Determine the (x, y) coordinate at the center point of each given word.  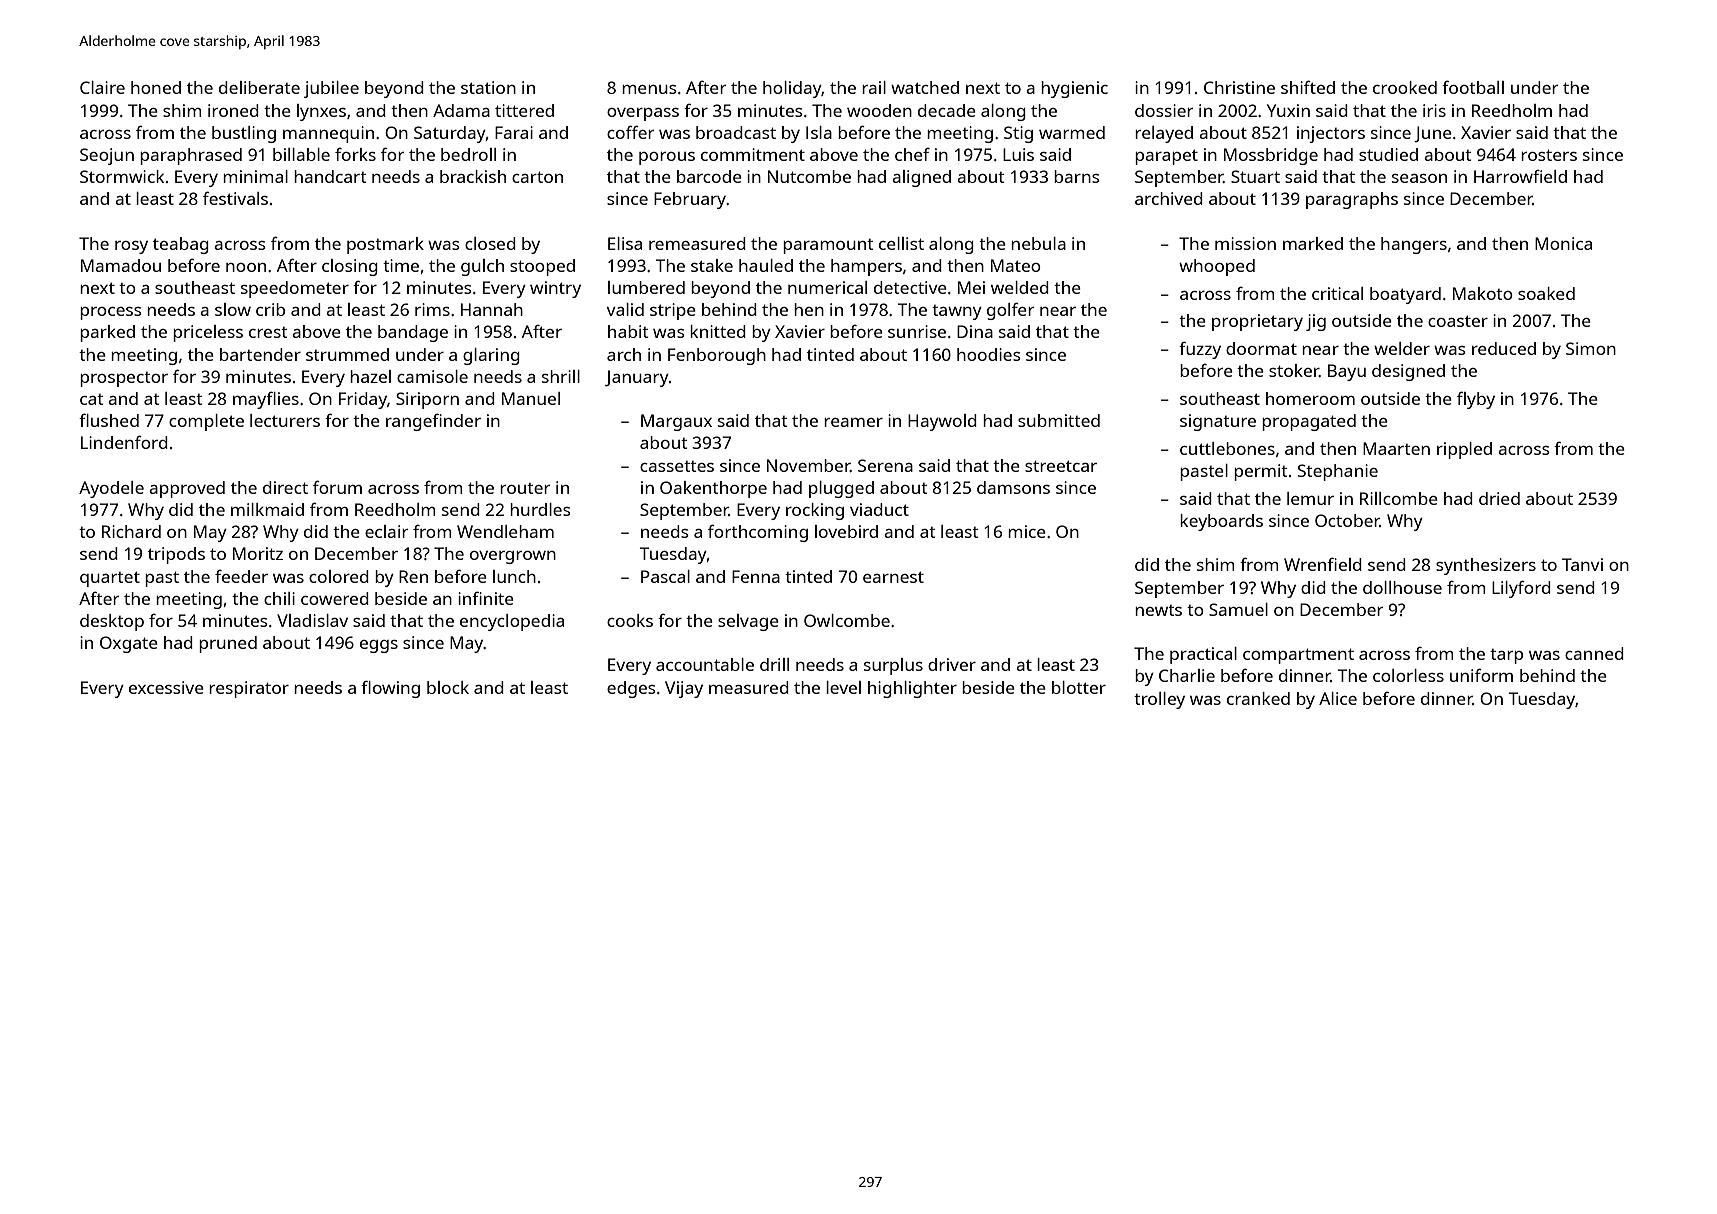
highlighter (912, 689)
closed (490, 243)
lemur (1310, 498)
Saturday (450, 134)
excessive (166, 687)
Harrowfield (1520, 176)
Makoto (1483, 293)
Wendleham (505, 531)
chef (912, 154)
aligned (921, 178)
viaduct (879, 509)
